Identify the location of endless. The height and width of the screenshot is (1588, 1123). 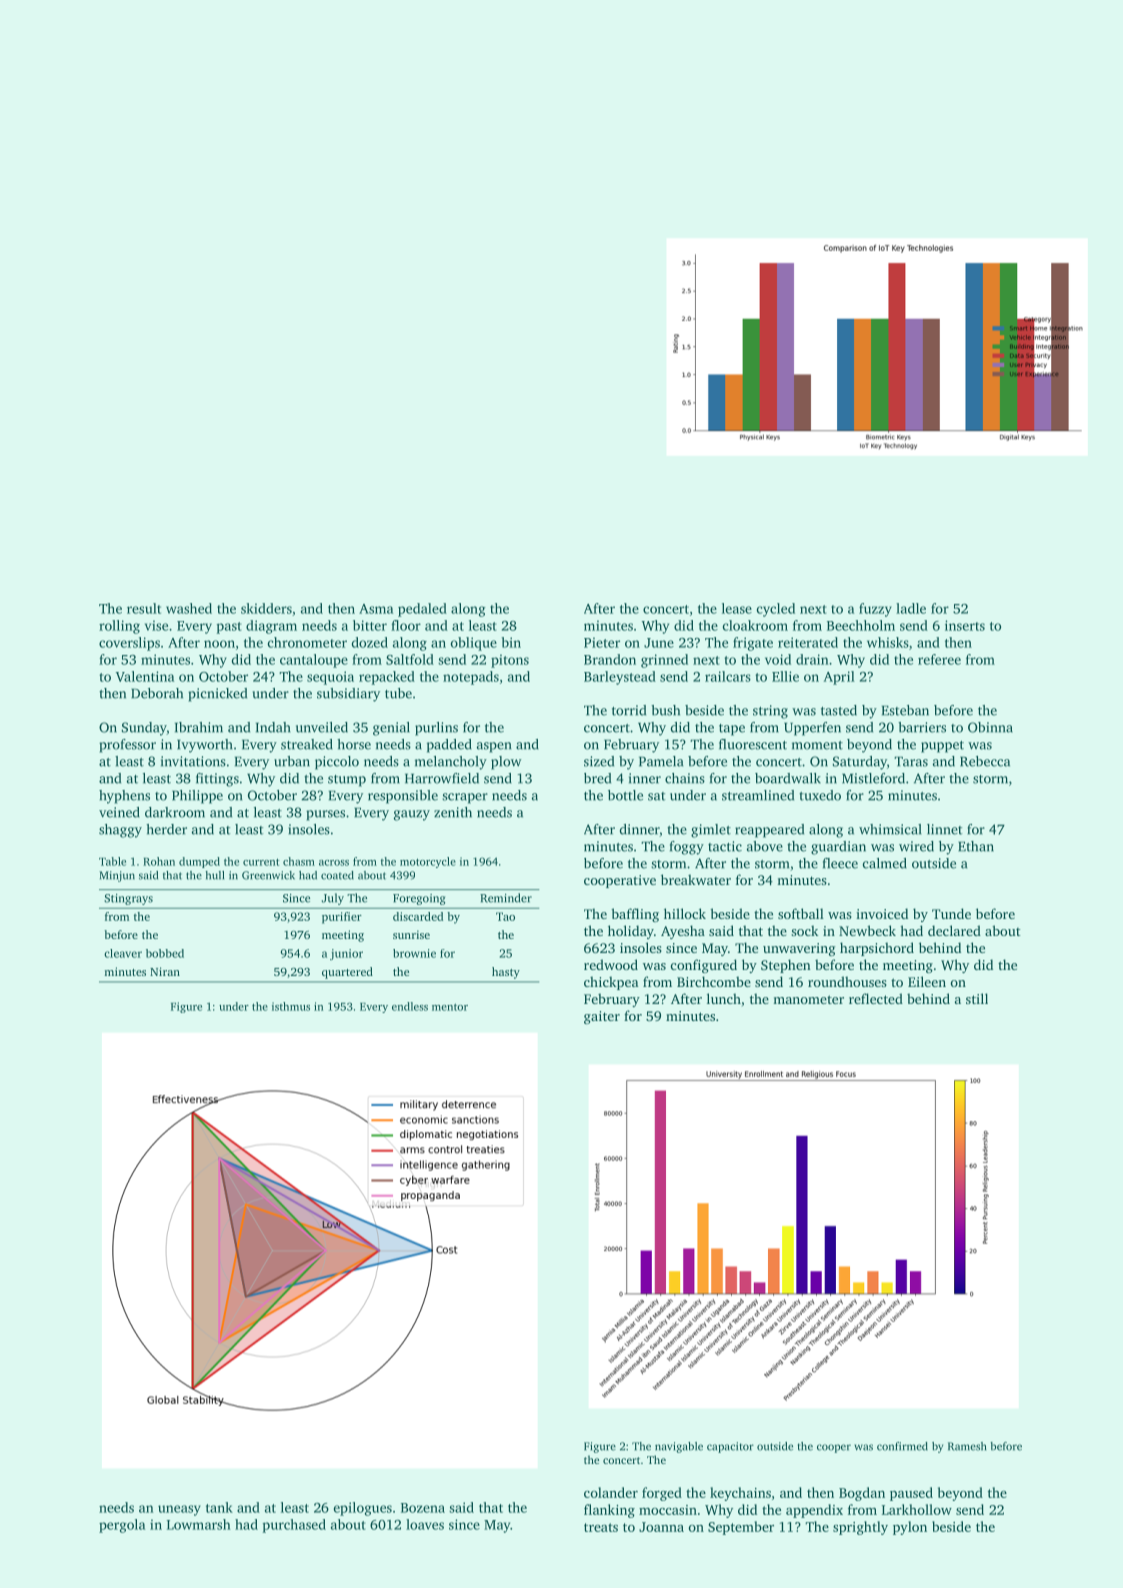
(410, 1006).
